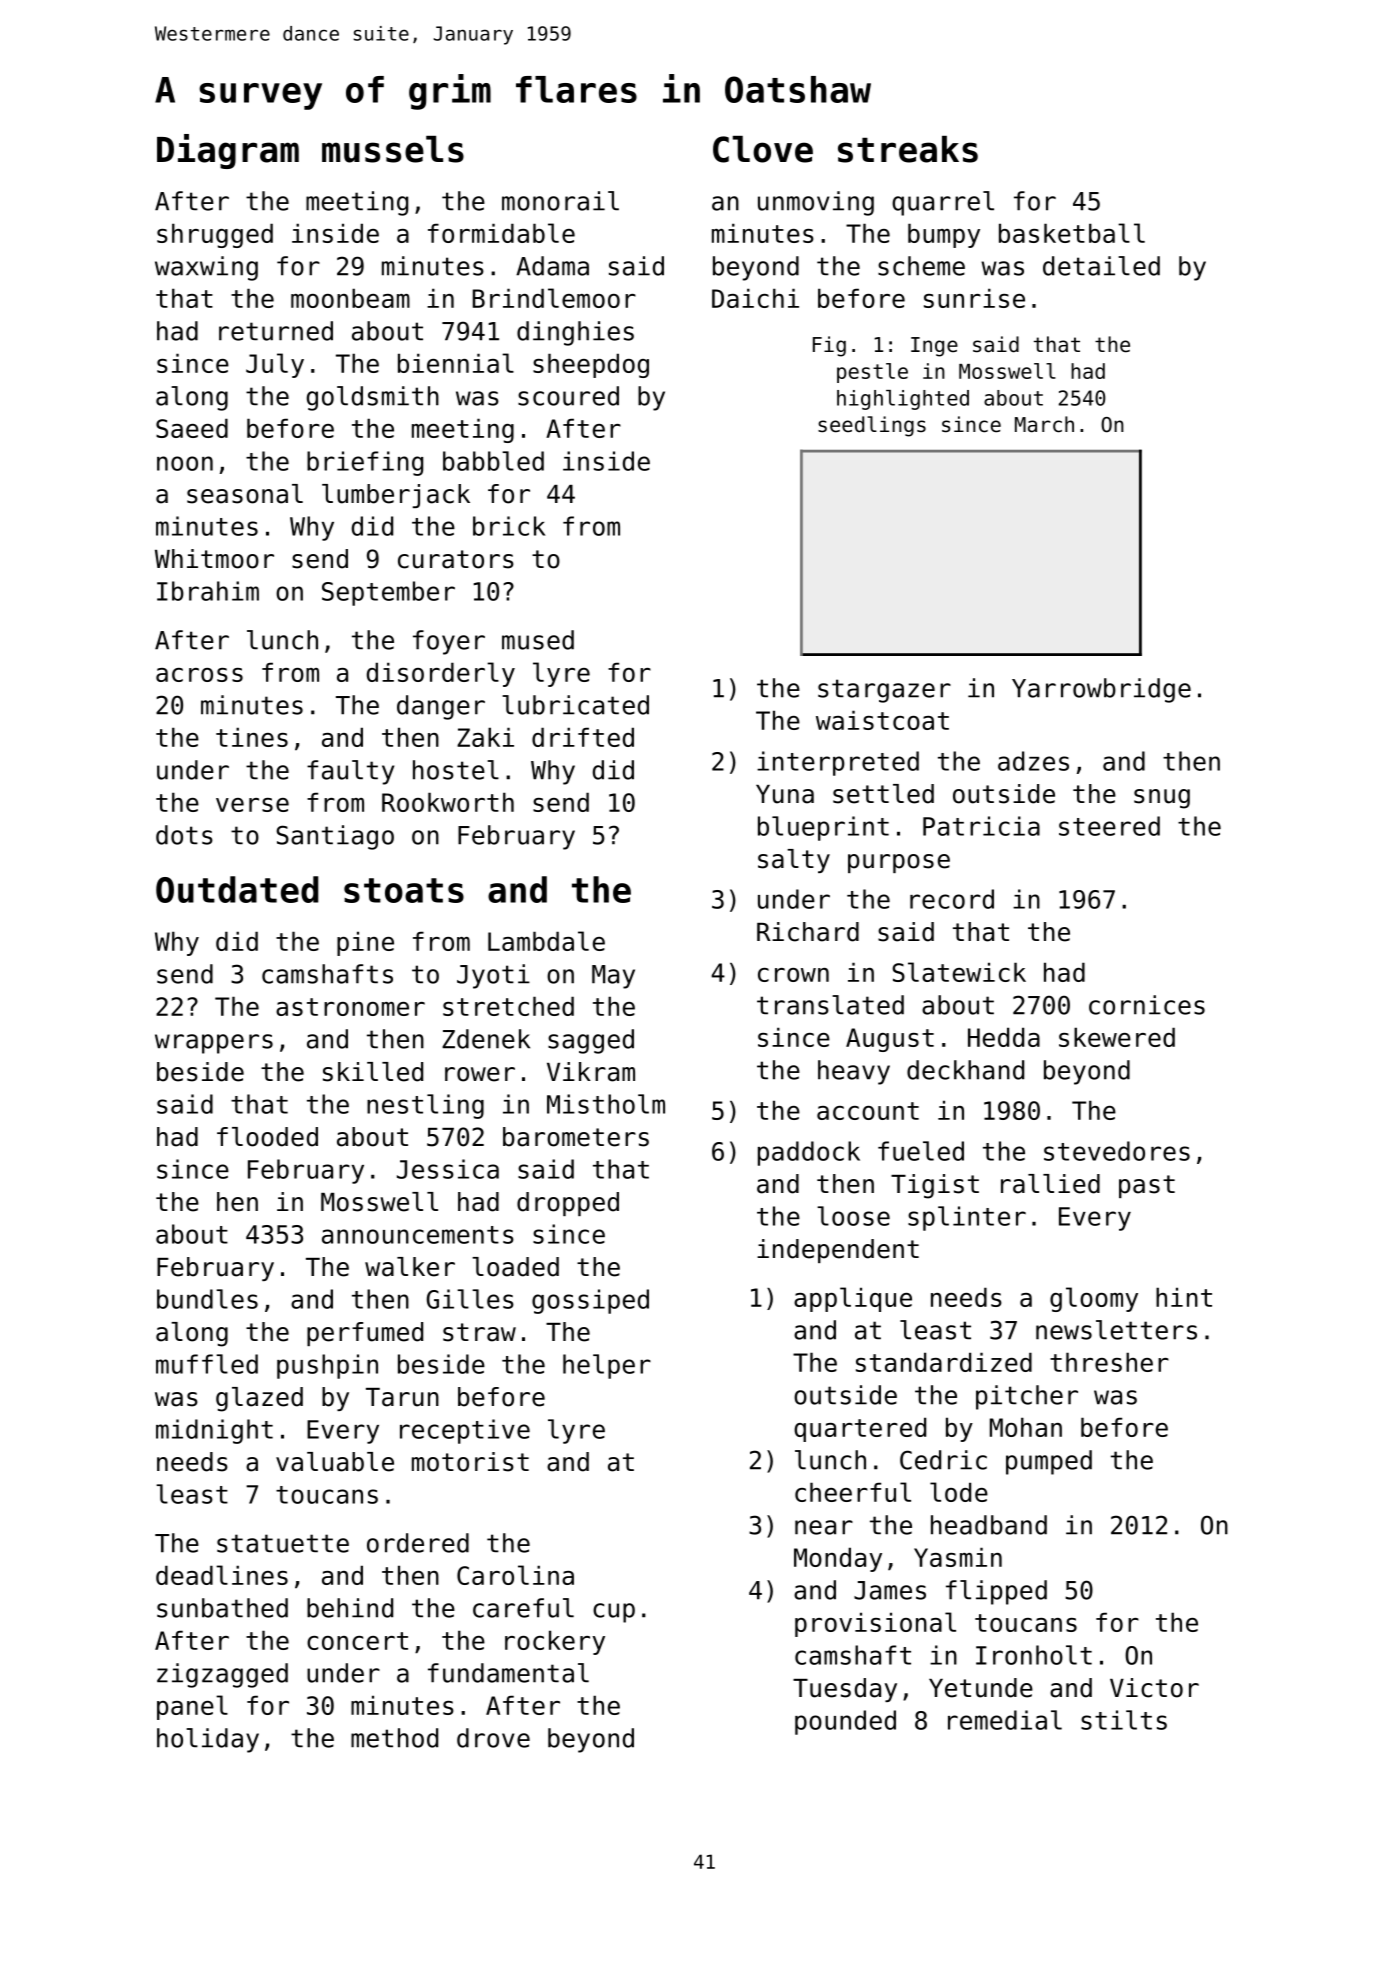 This screenshot has height=1969, width=1386. I want to click on pine, so click(365, 943).
